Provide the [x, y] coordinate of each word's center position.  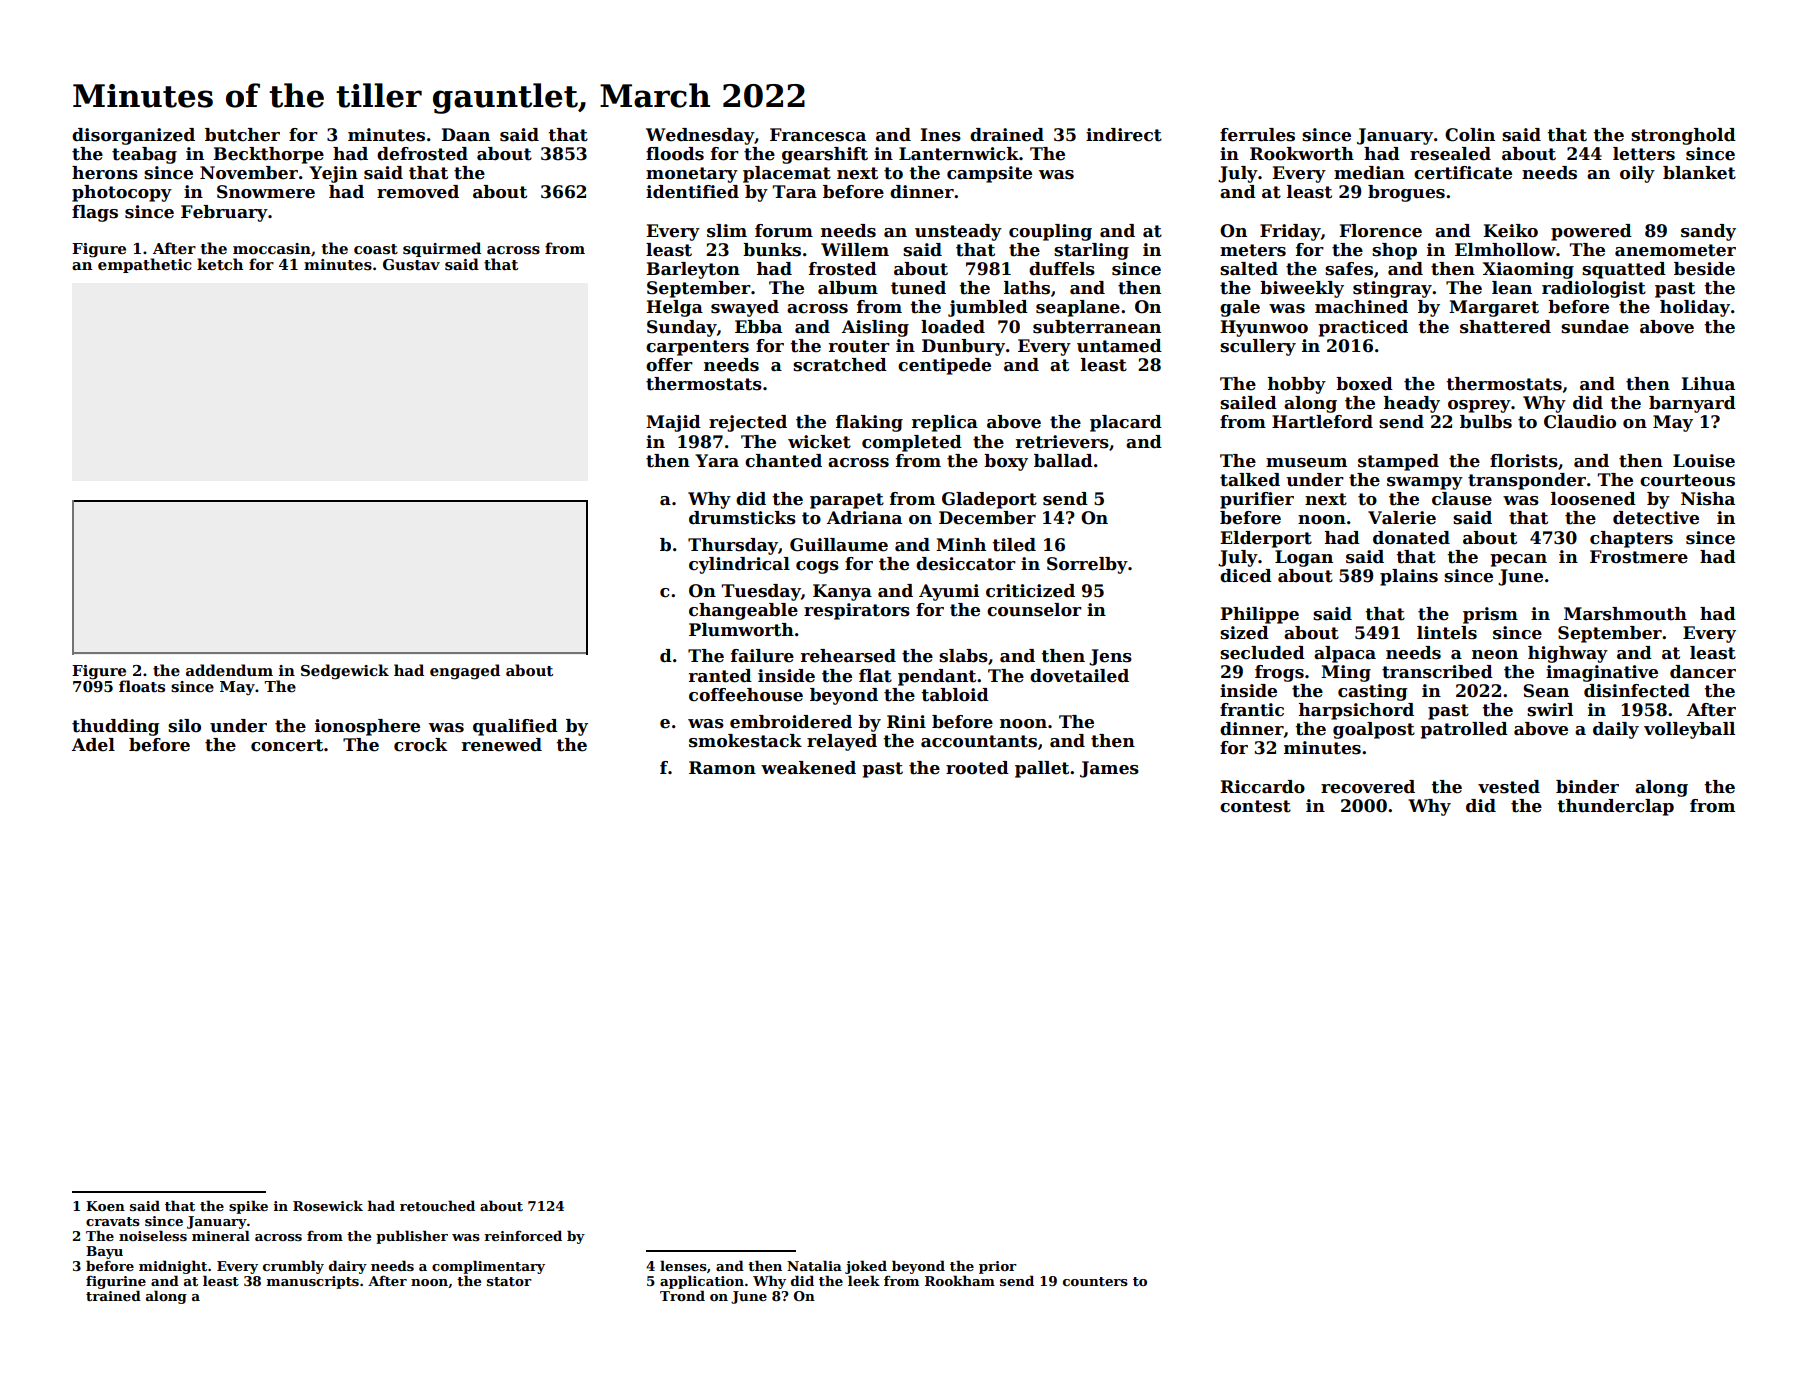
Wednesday [700, 136]
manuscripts [313, 1282]
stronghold [1683, 136]
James [1109, 769]
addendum [229, 670]
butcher [242, 135]
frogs [1279, 673]
